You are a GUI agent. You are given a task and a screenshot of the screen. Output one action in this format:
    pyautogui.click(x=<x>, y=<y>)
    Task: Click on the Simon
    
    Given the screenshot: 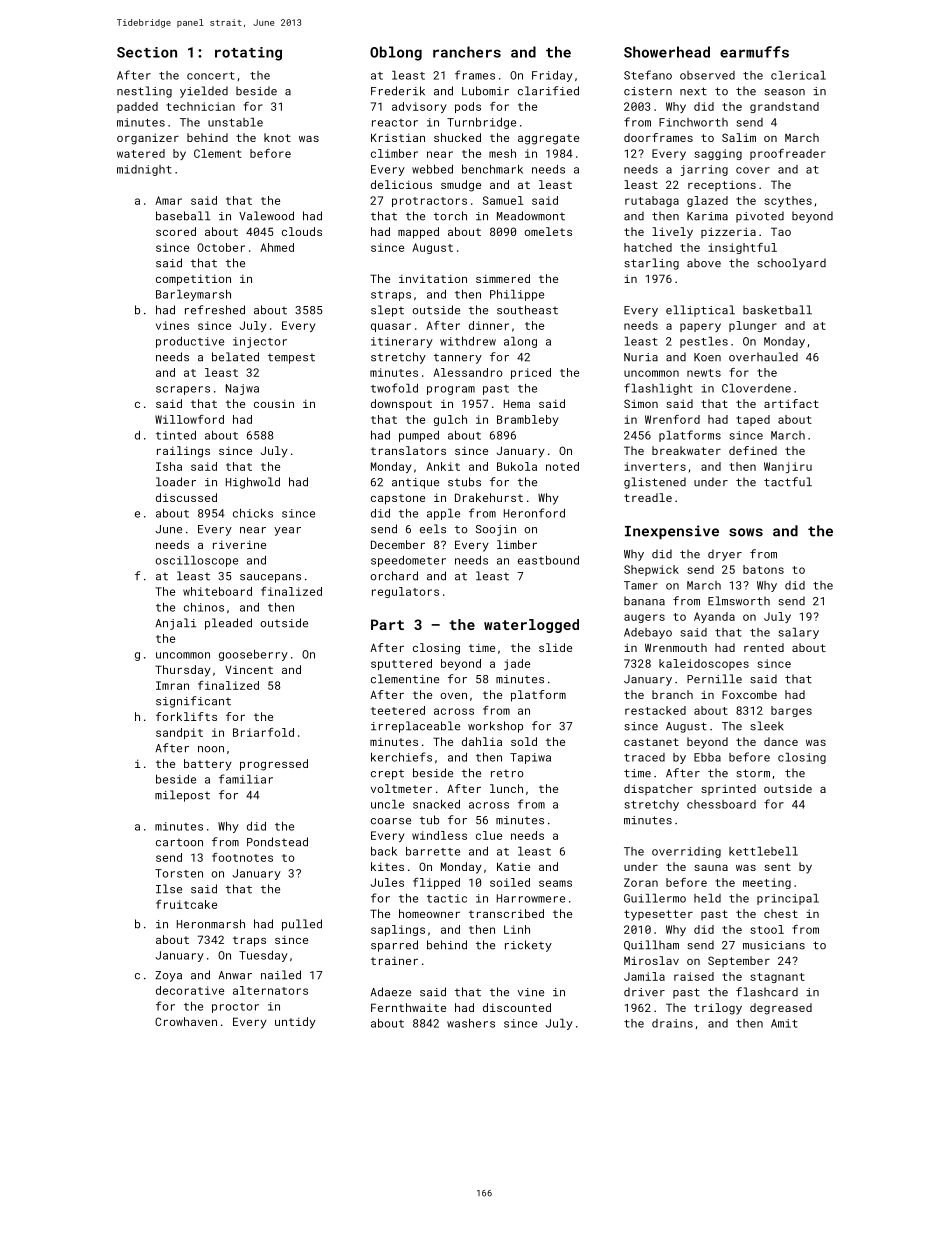 What is the action you would take?
    pyautogui.click(x=641, y=403)
